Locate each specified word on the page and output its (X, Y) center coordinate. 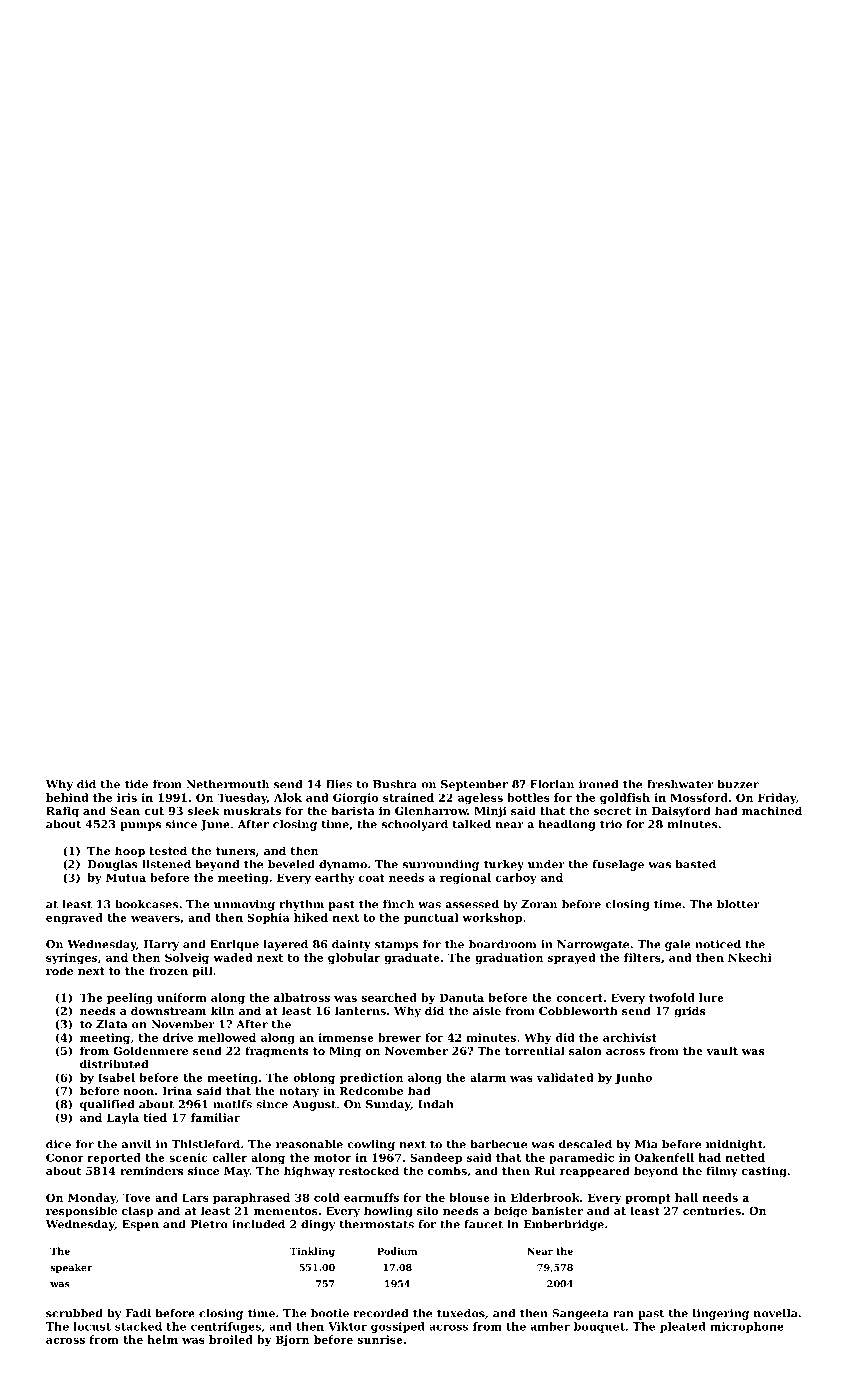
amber (550, 1326)
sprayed (572, 958)
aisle (487, 1010)
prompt (648, 1199)
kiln (222, 1010)
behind (67, 797)
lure (711, 997)
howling (388, 1212)
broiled (231, 1339)
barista (353, 810)
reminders (151, 1170)
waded (233, 957)
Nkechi (750, 957)
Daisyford (681, 812)
